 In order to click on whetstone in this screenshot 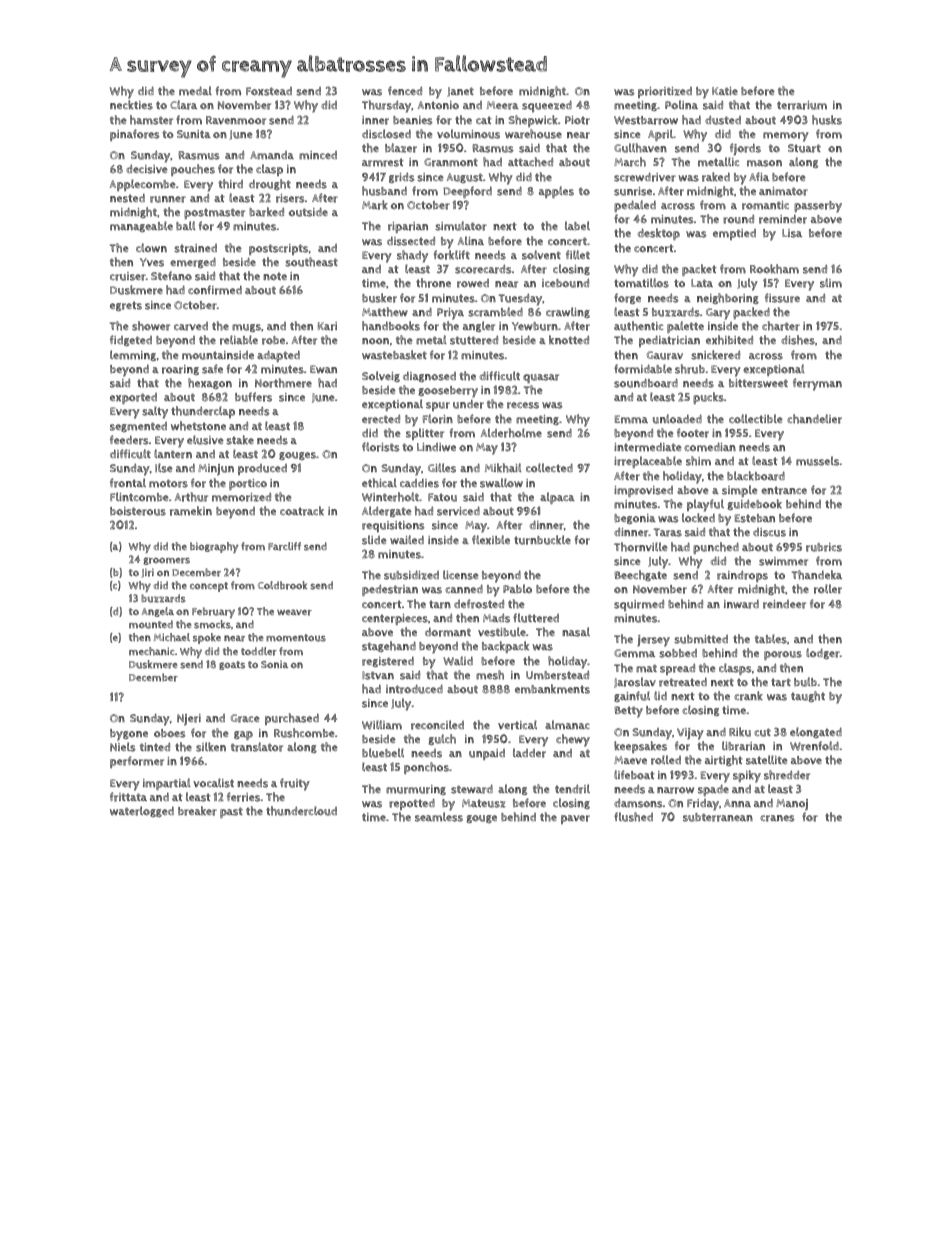, I will do `click(198, 426)`.
